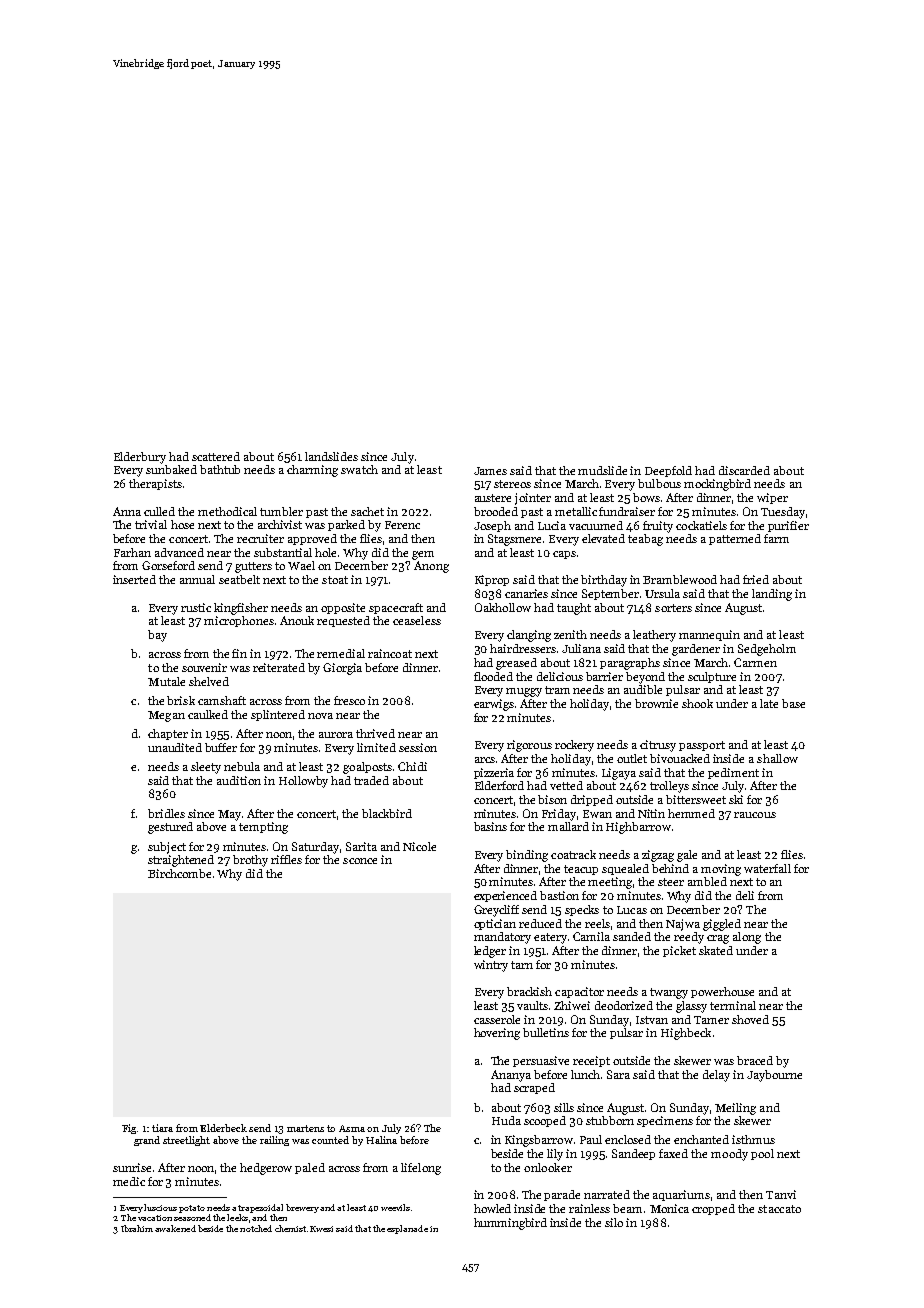 Image resolution: width=924 pixels, height=1308 pixels. What do you see at coordinates (496, 911) in the screenshot?
I see `Greycliff` at bounding box center [496, 911].
